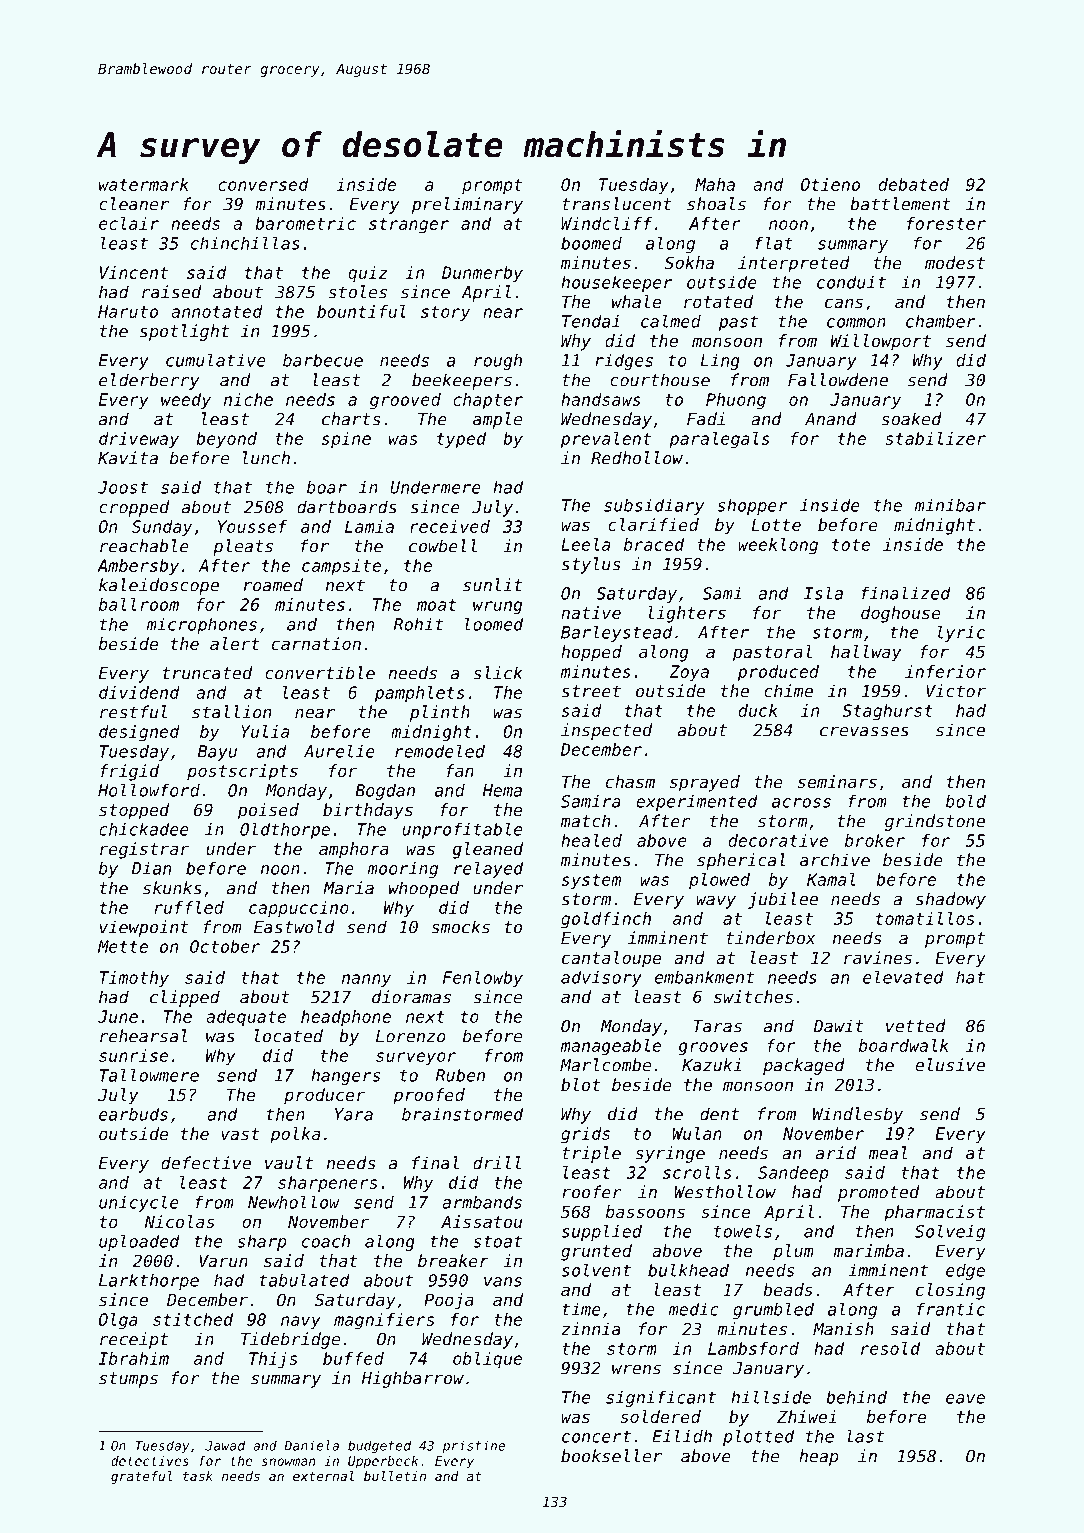 The image size is (1084, 1533). Describe the element at coordinates (591, 243) in the screenshot. I see `boomed` at that location.
